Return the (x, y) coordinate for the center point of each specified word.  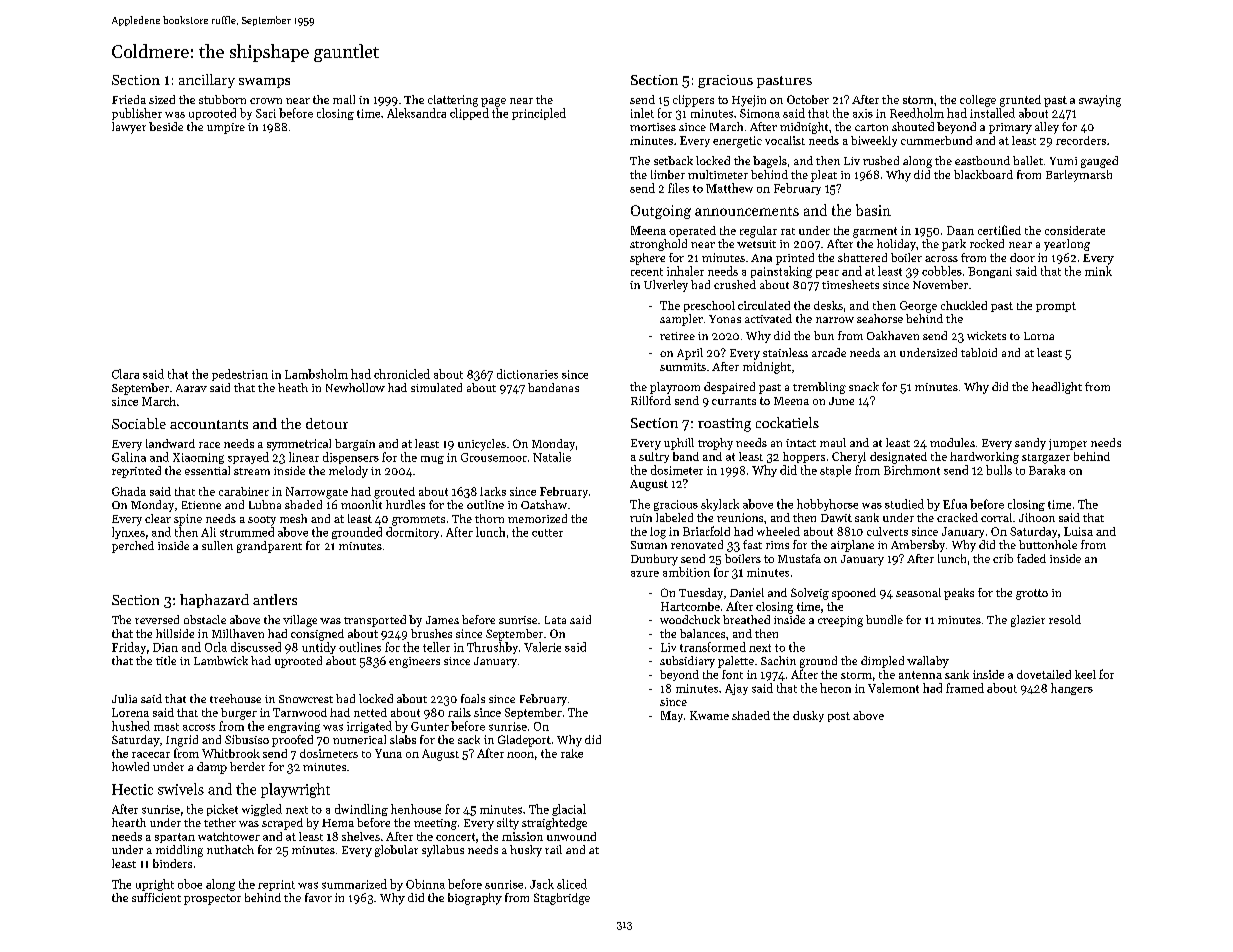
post (839, 717)
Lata (555, 620)
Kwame (709, 715)
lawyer (129, 128)
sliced (572, 884)
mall (344, 99)
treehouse (235, 698)
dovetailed (1044, 674)
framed (965, 688)
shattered (862, 257)
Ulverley (666, 286)
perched (133, 547)
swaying (1100, 101)
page (493, 102)
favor (318, 897)
